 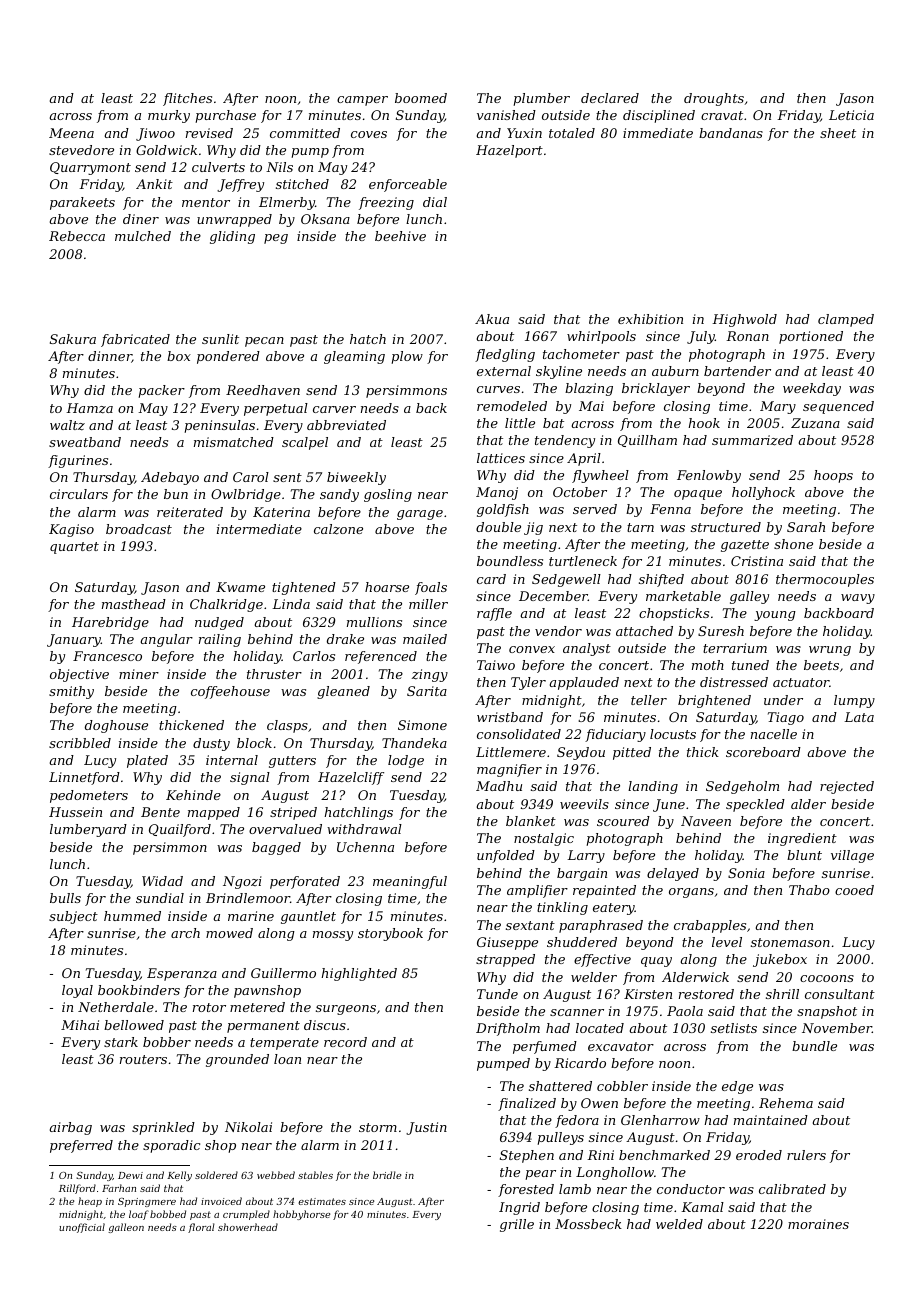 I want to click on Sakura, so click(x=73, y=339).
